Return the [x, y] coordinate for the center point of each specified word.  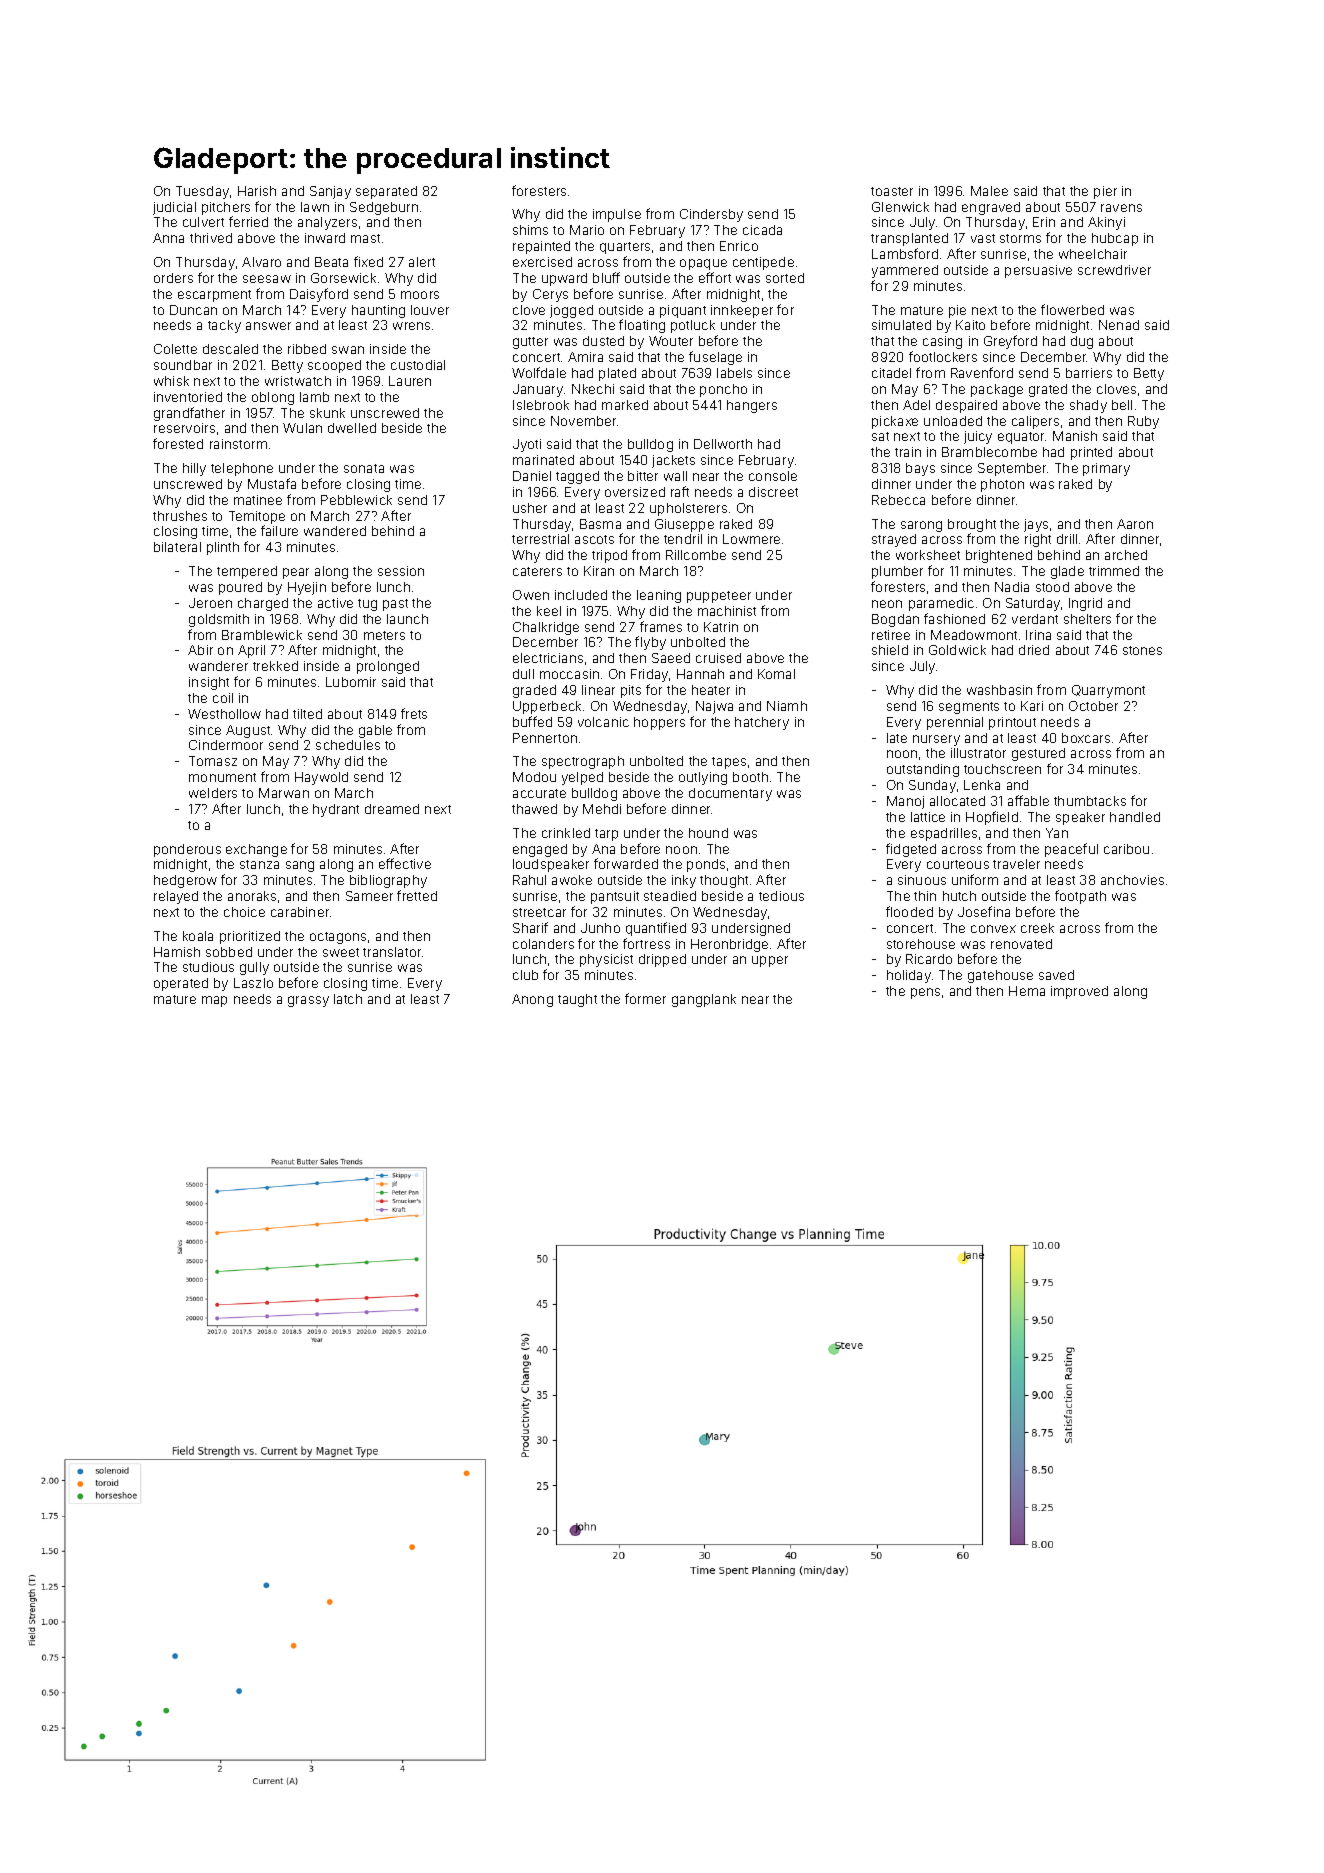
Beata [331, 262]
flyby [650, 643]
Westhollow [224, 714]
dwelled [352, 428]
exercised [542, 262]
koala [198, 936]
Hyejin [307, 588]
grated [1048, 390]
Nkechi [593, 389]
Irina [1038, 635]
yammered [905, 271]
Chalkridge [546, 628]
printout [1012, 723]
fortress [646, 943]
